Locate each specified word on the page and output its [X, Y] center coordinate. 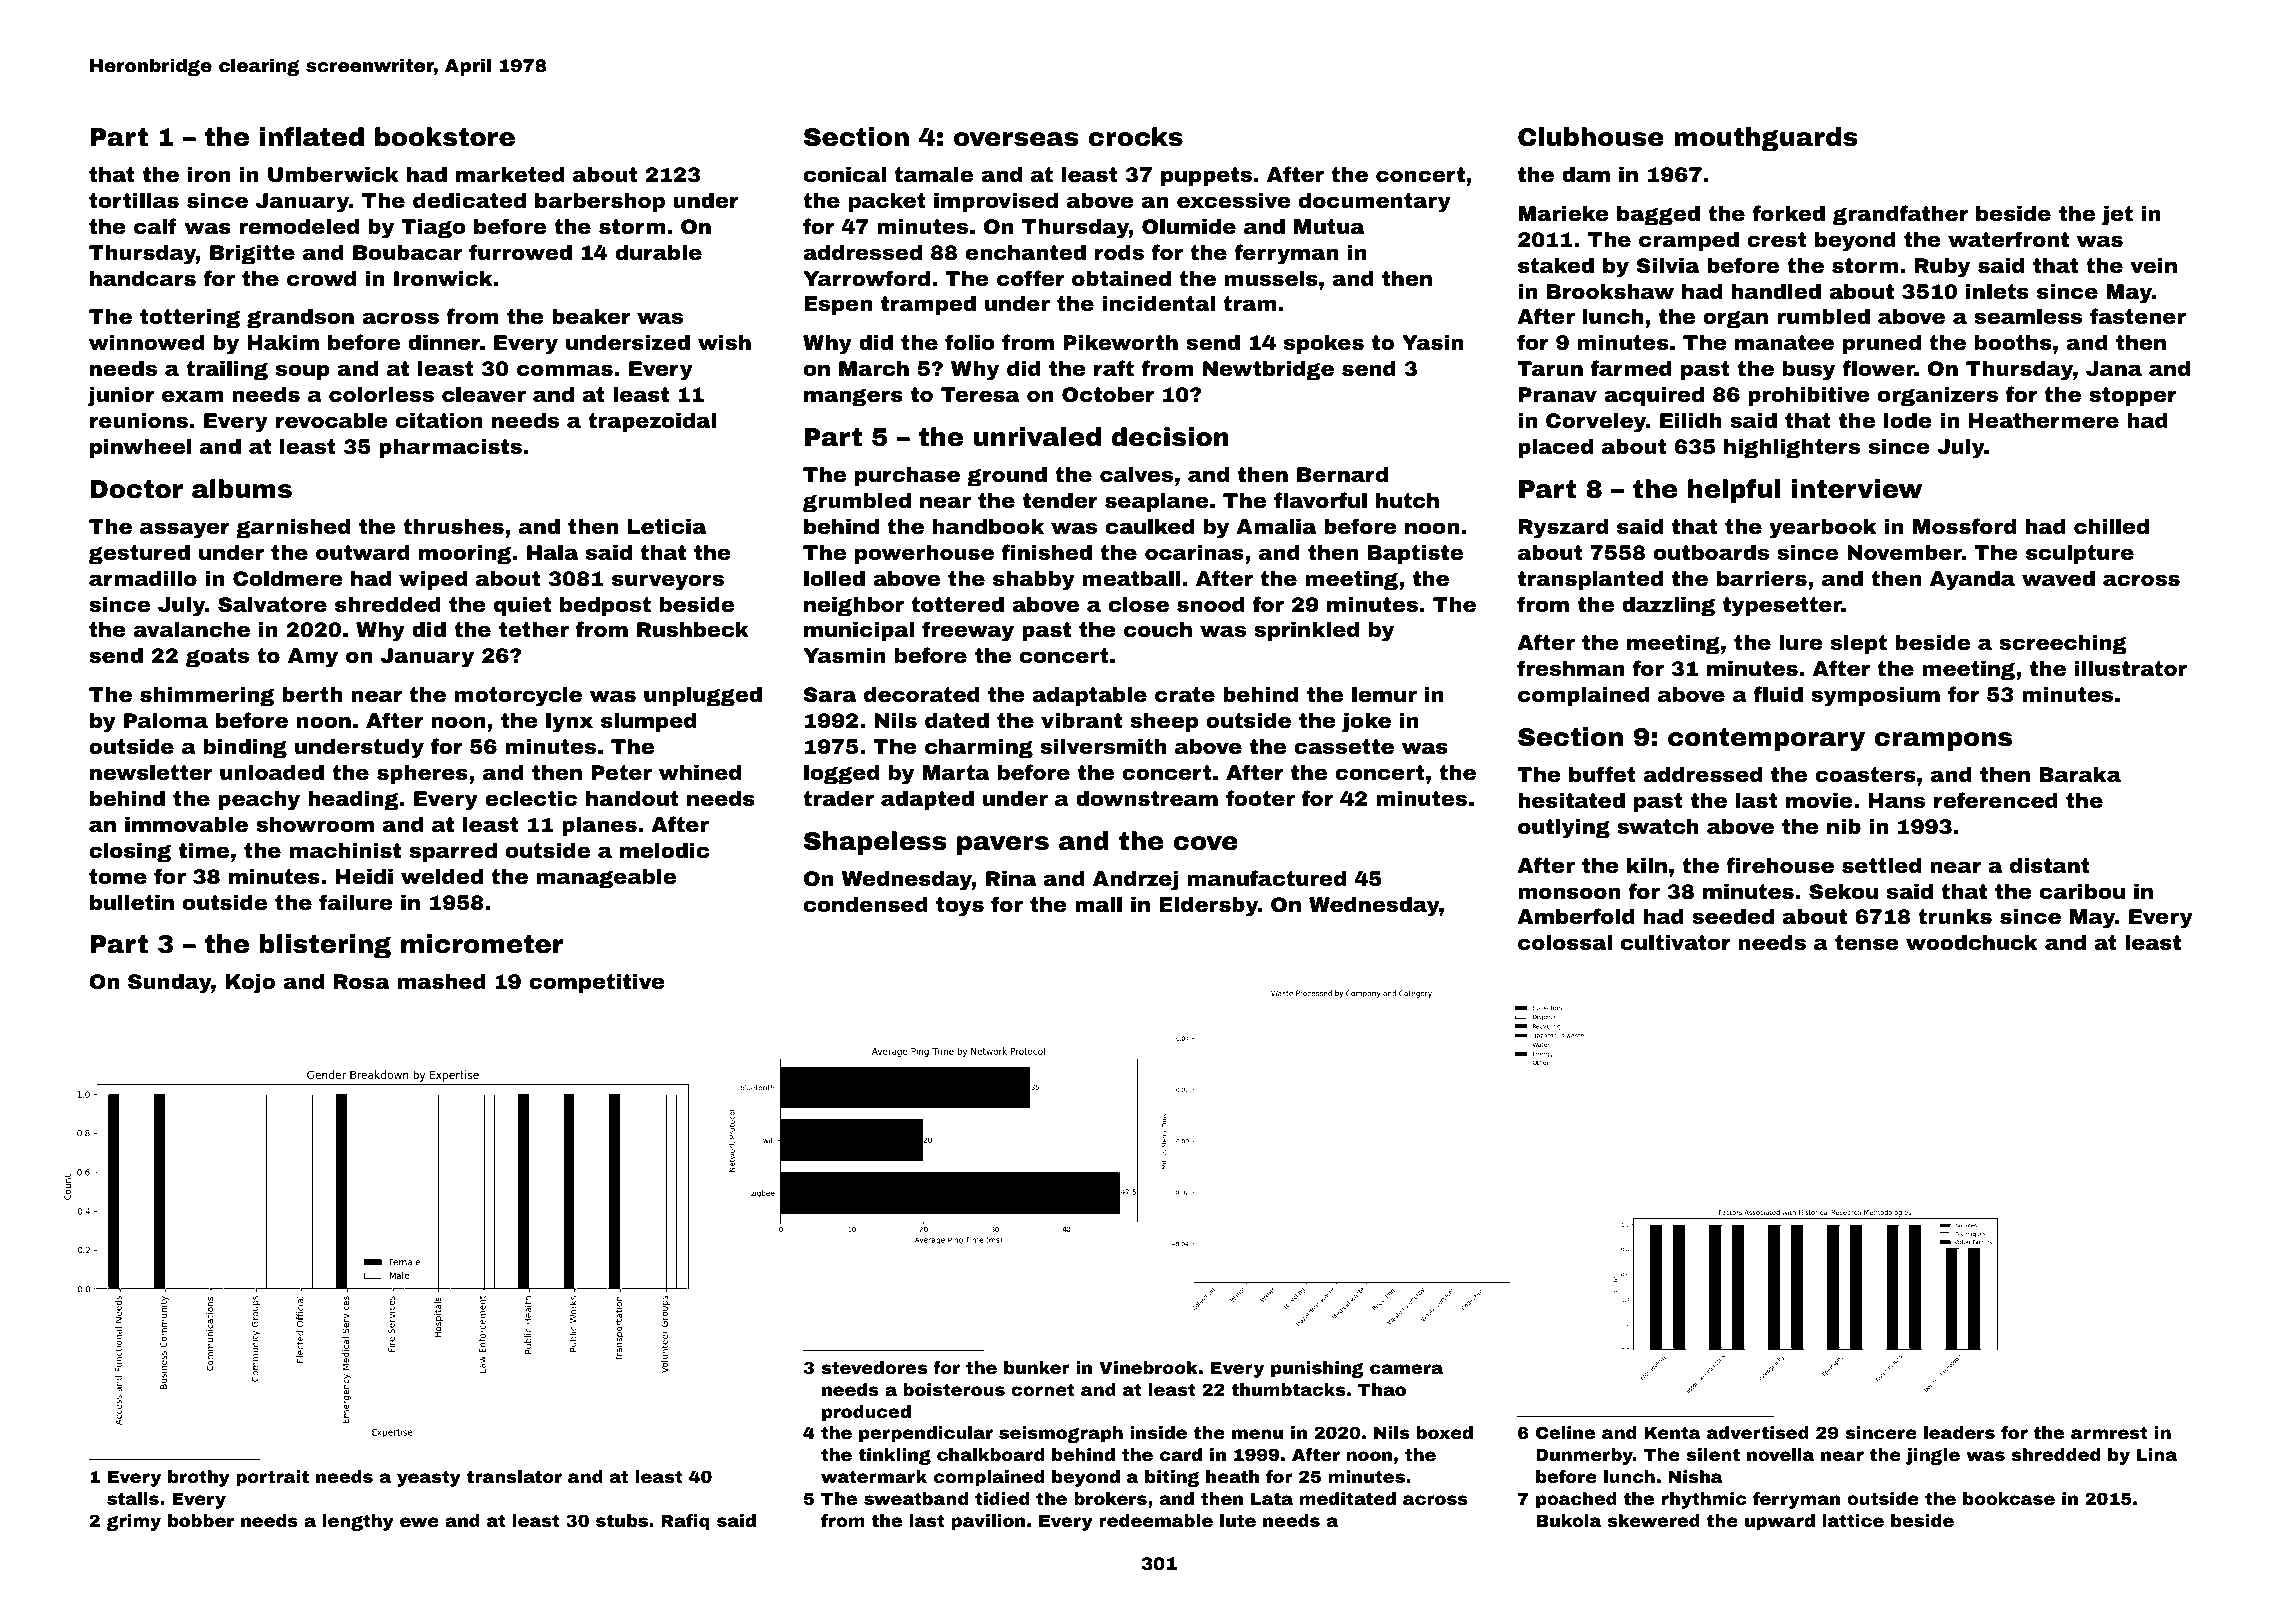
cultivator [1676, 942]
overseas [1016, 139]
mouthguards [1766, 139]
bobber [201, 1520]
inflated [312, 137]
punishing [1317, 1369]
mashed [441, 981]
